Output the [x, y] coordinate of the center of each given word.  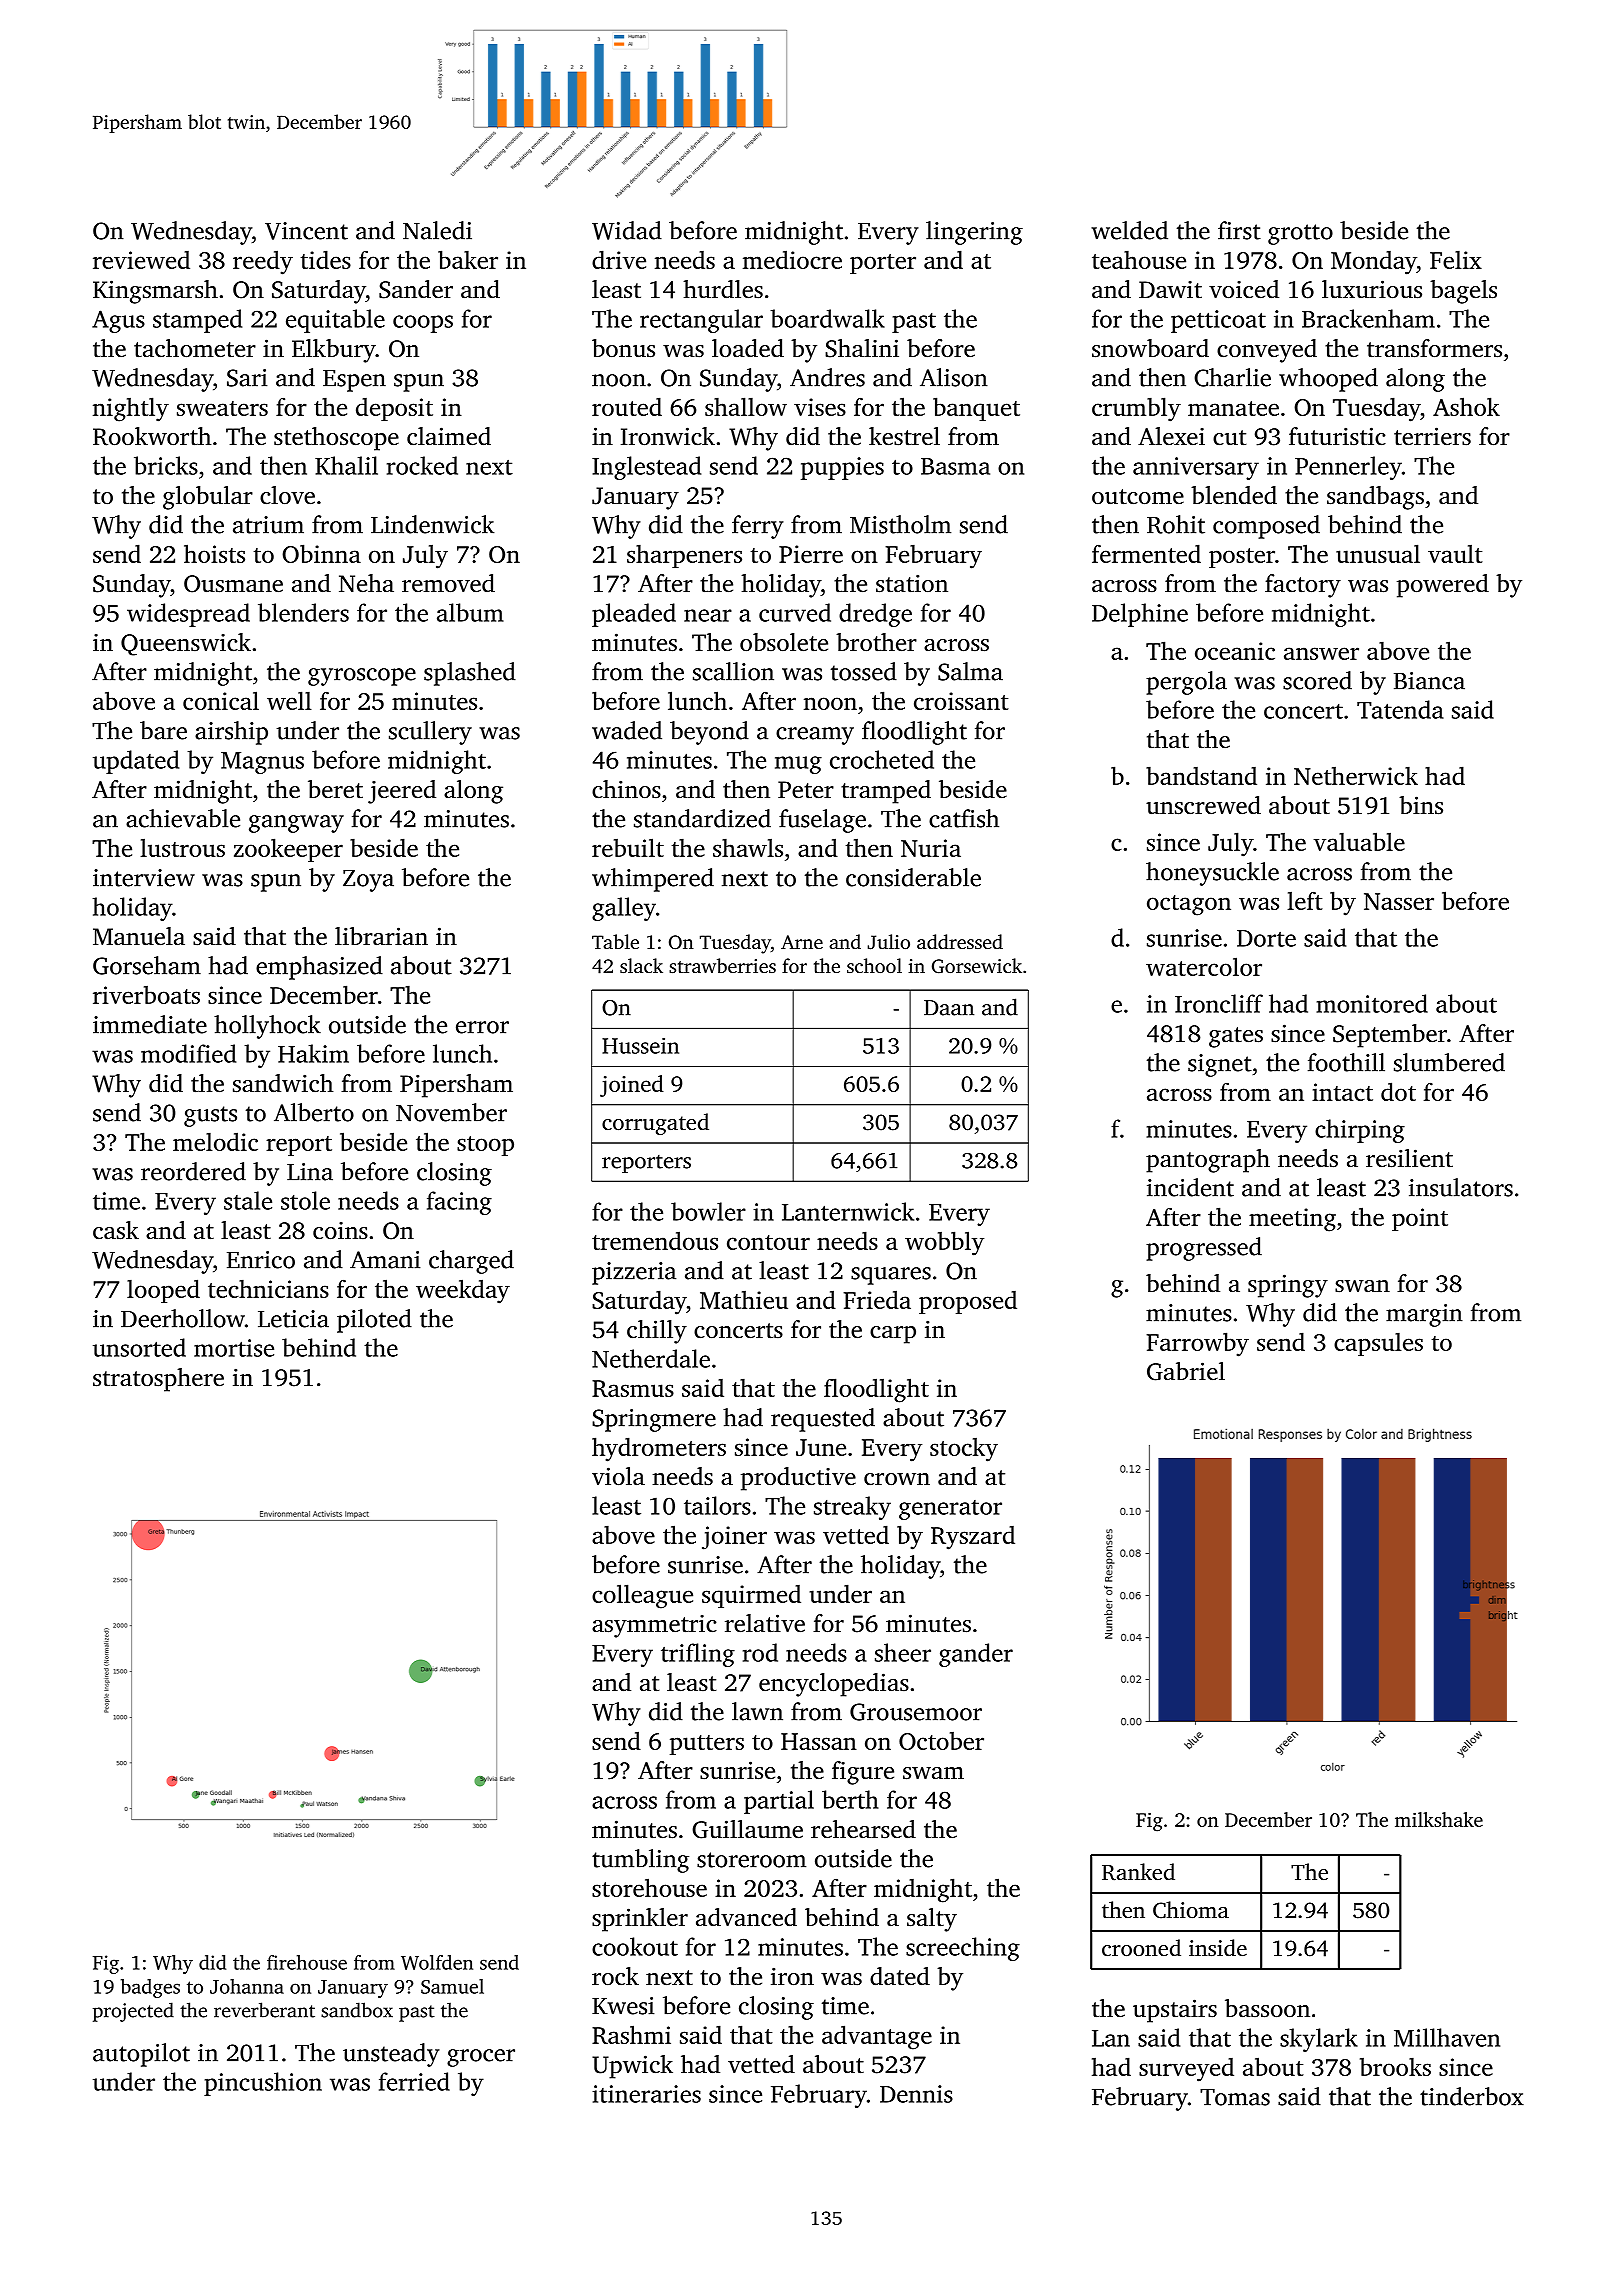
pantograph [1208, 1161]
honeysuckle [1212, 874]
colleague [642, 1596]
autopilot [141, 2055]
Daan [949, 1008]
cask [116, 1230]
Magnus [262, 763]
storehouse [649, 1887]
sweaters [222, 408]
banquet [976, 409]
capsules [1378, 1344]
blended [1234, 495]
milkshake [1439, 1819]
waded [627, 730]
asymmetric [654, 1626]
